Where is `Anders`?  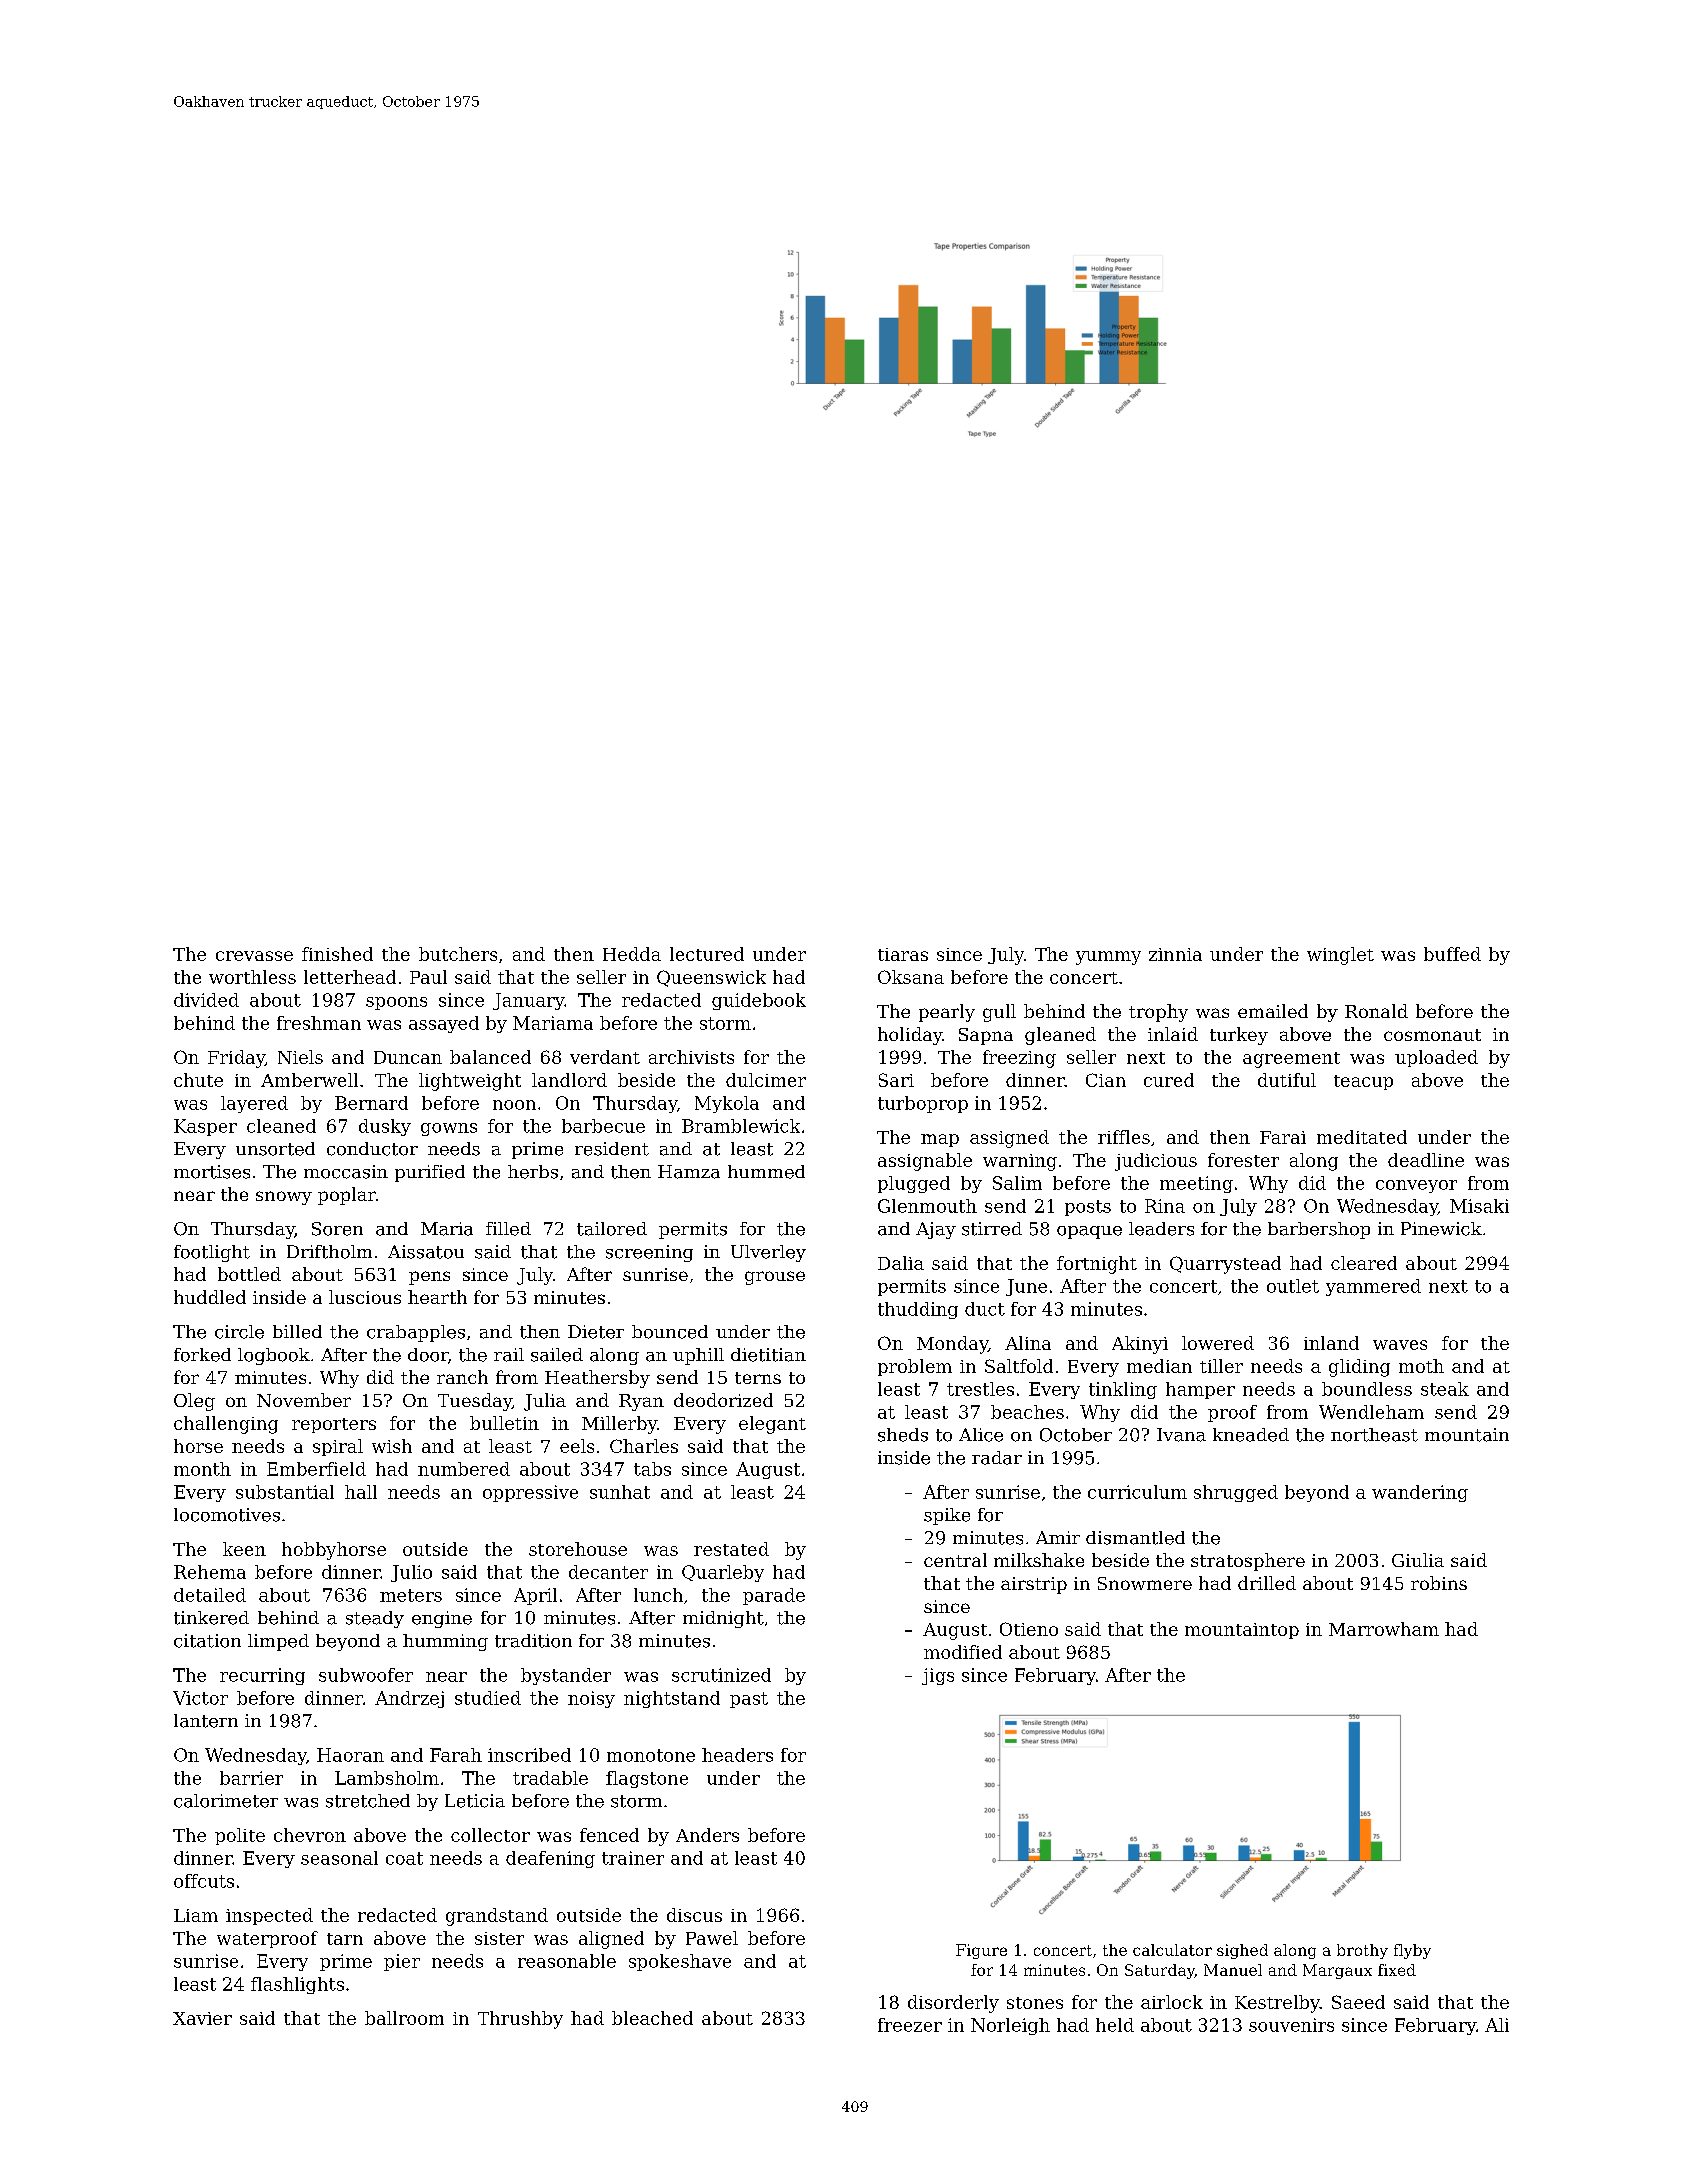
Anders is located at coordinates (707, 1835).
